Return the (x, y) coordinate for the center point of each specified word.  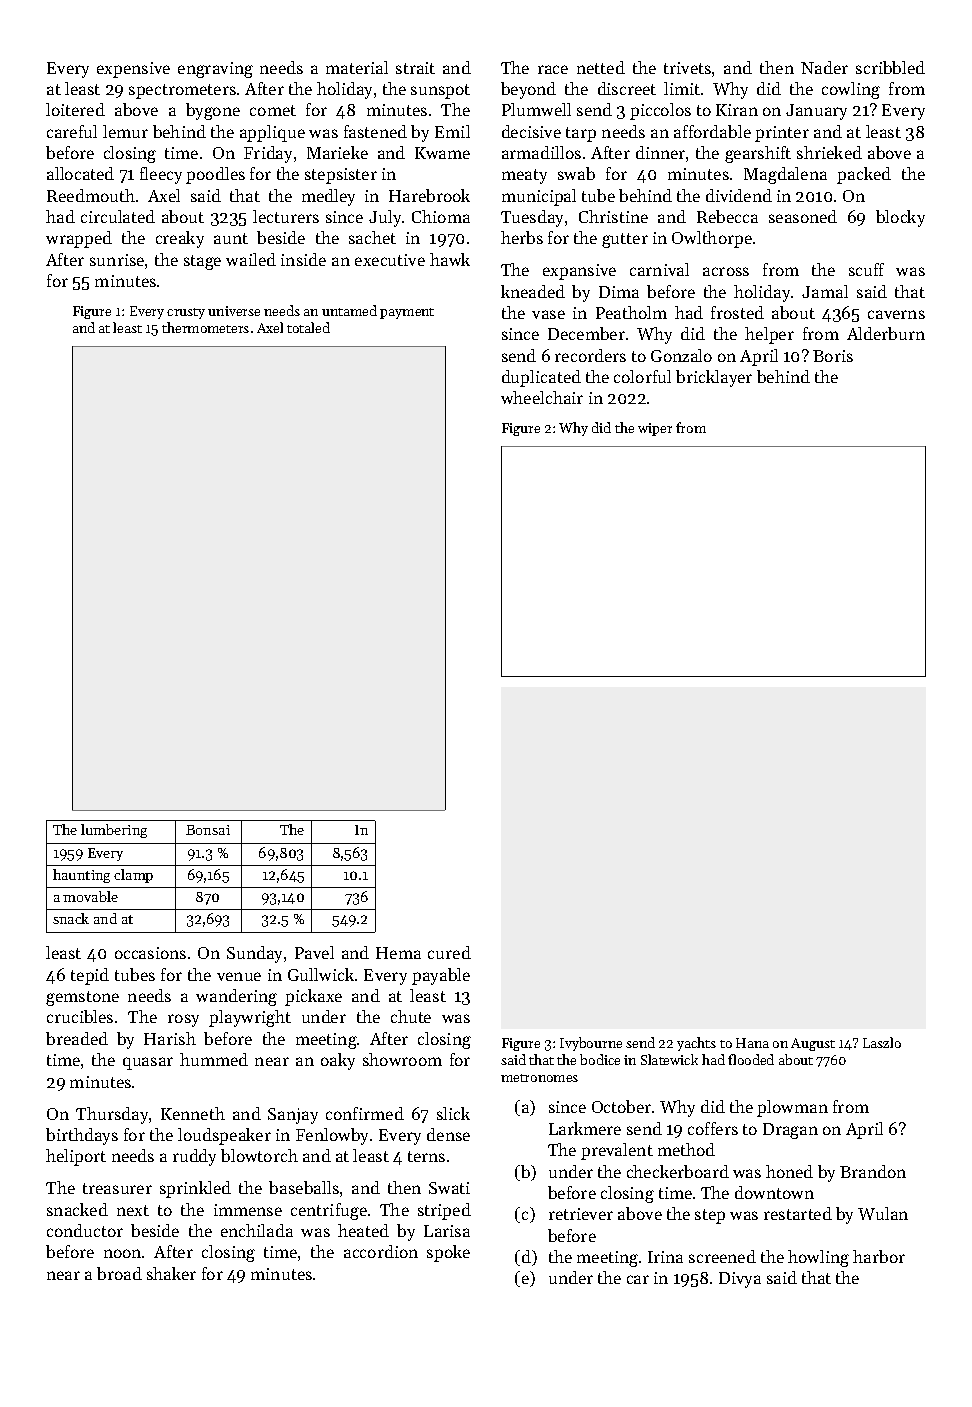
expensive (133, 70)
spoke (448, 1253)
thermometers (205, 327)
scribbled (890, 67)
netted (601, 67)
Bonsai (208, 830)
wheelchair (542, 397)
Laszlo (882, 1042)
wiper (655, 429)
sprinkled (195, 1189)
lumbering (114, 831)
